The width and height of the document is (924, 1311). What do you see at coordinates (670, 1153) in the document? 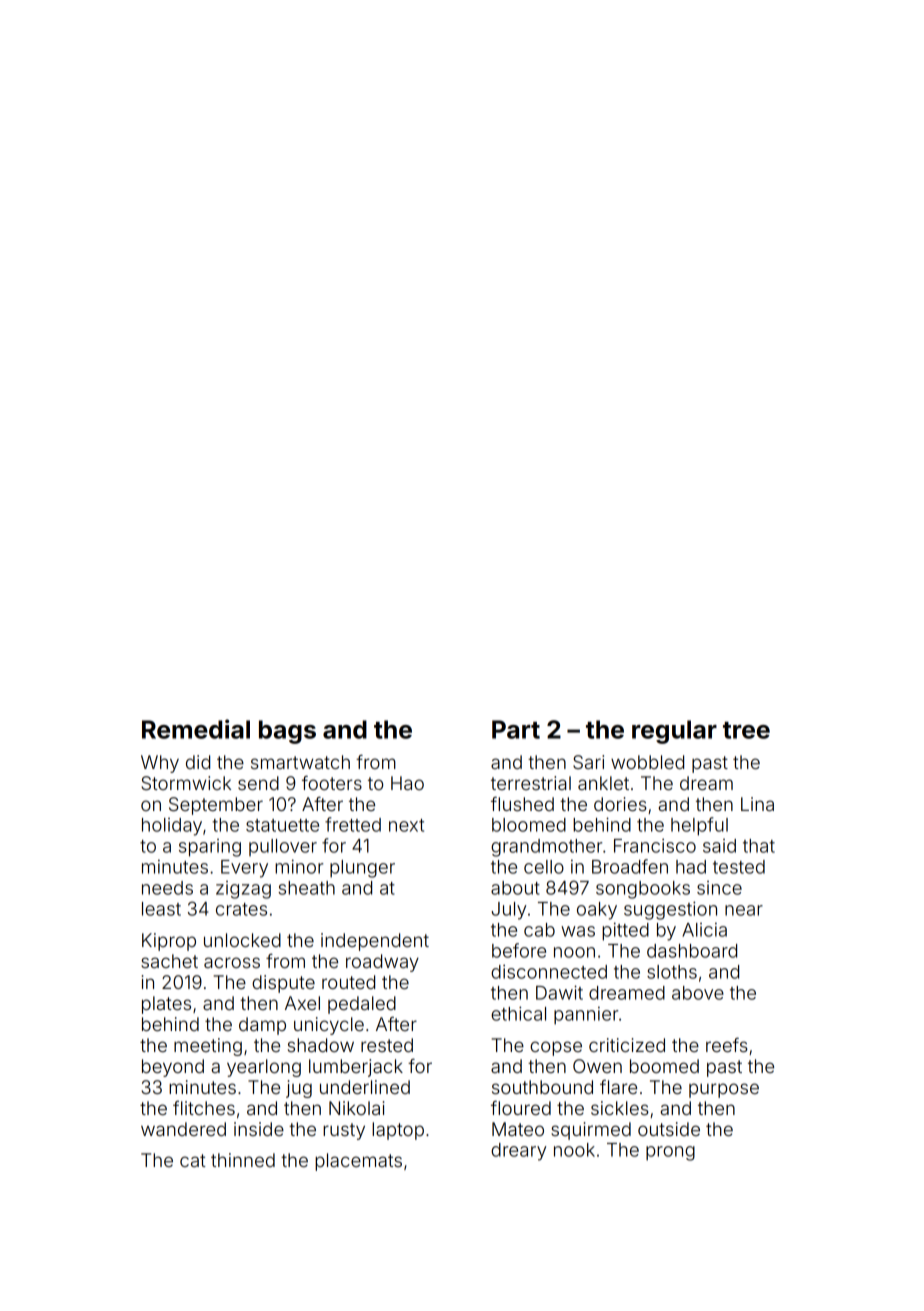
I see `prong` at bounding box center [670, 1153].
